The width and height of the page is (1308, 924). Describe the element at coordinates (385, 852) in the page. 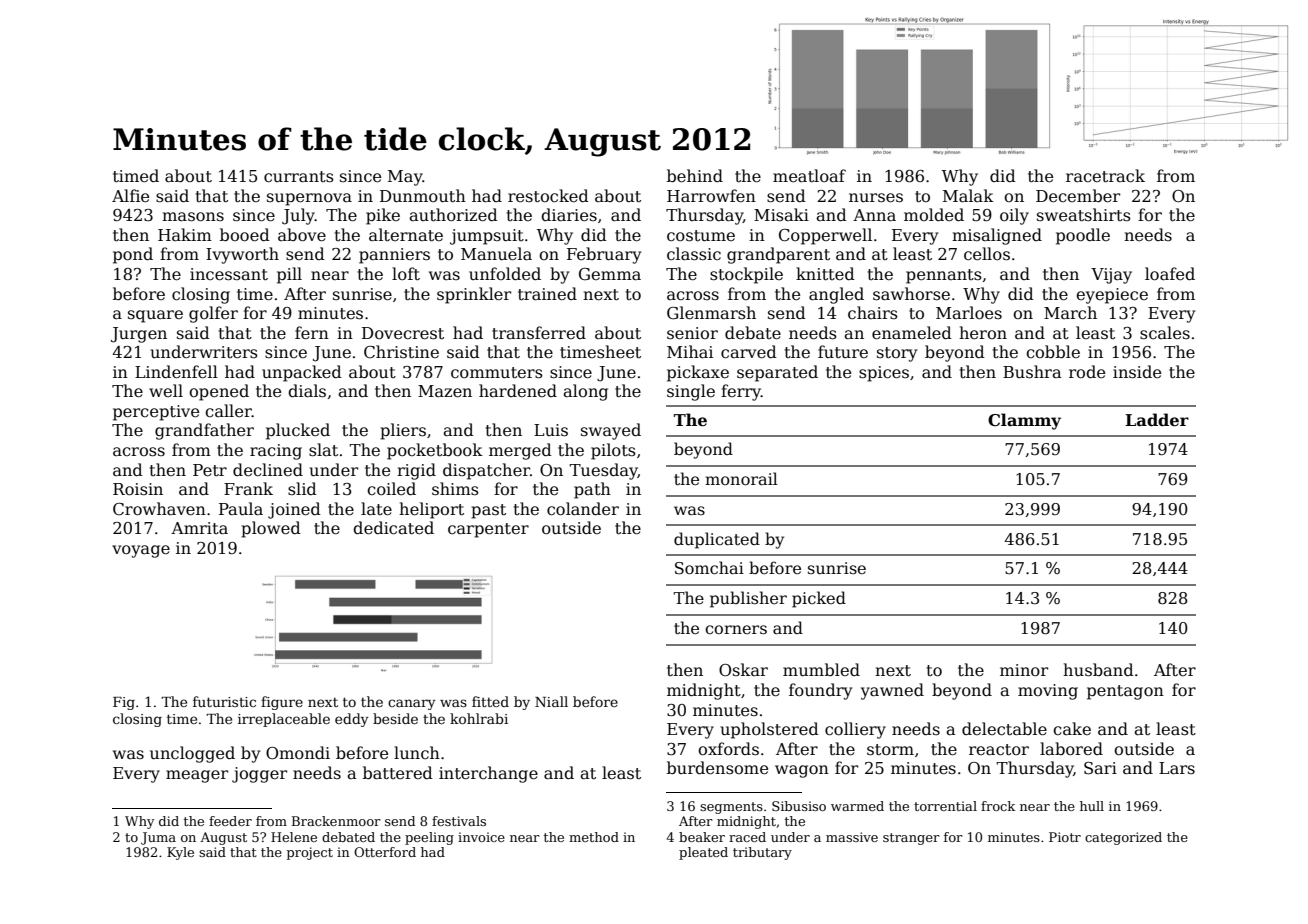

I see `Otterford` at that location.
